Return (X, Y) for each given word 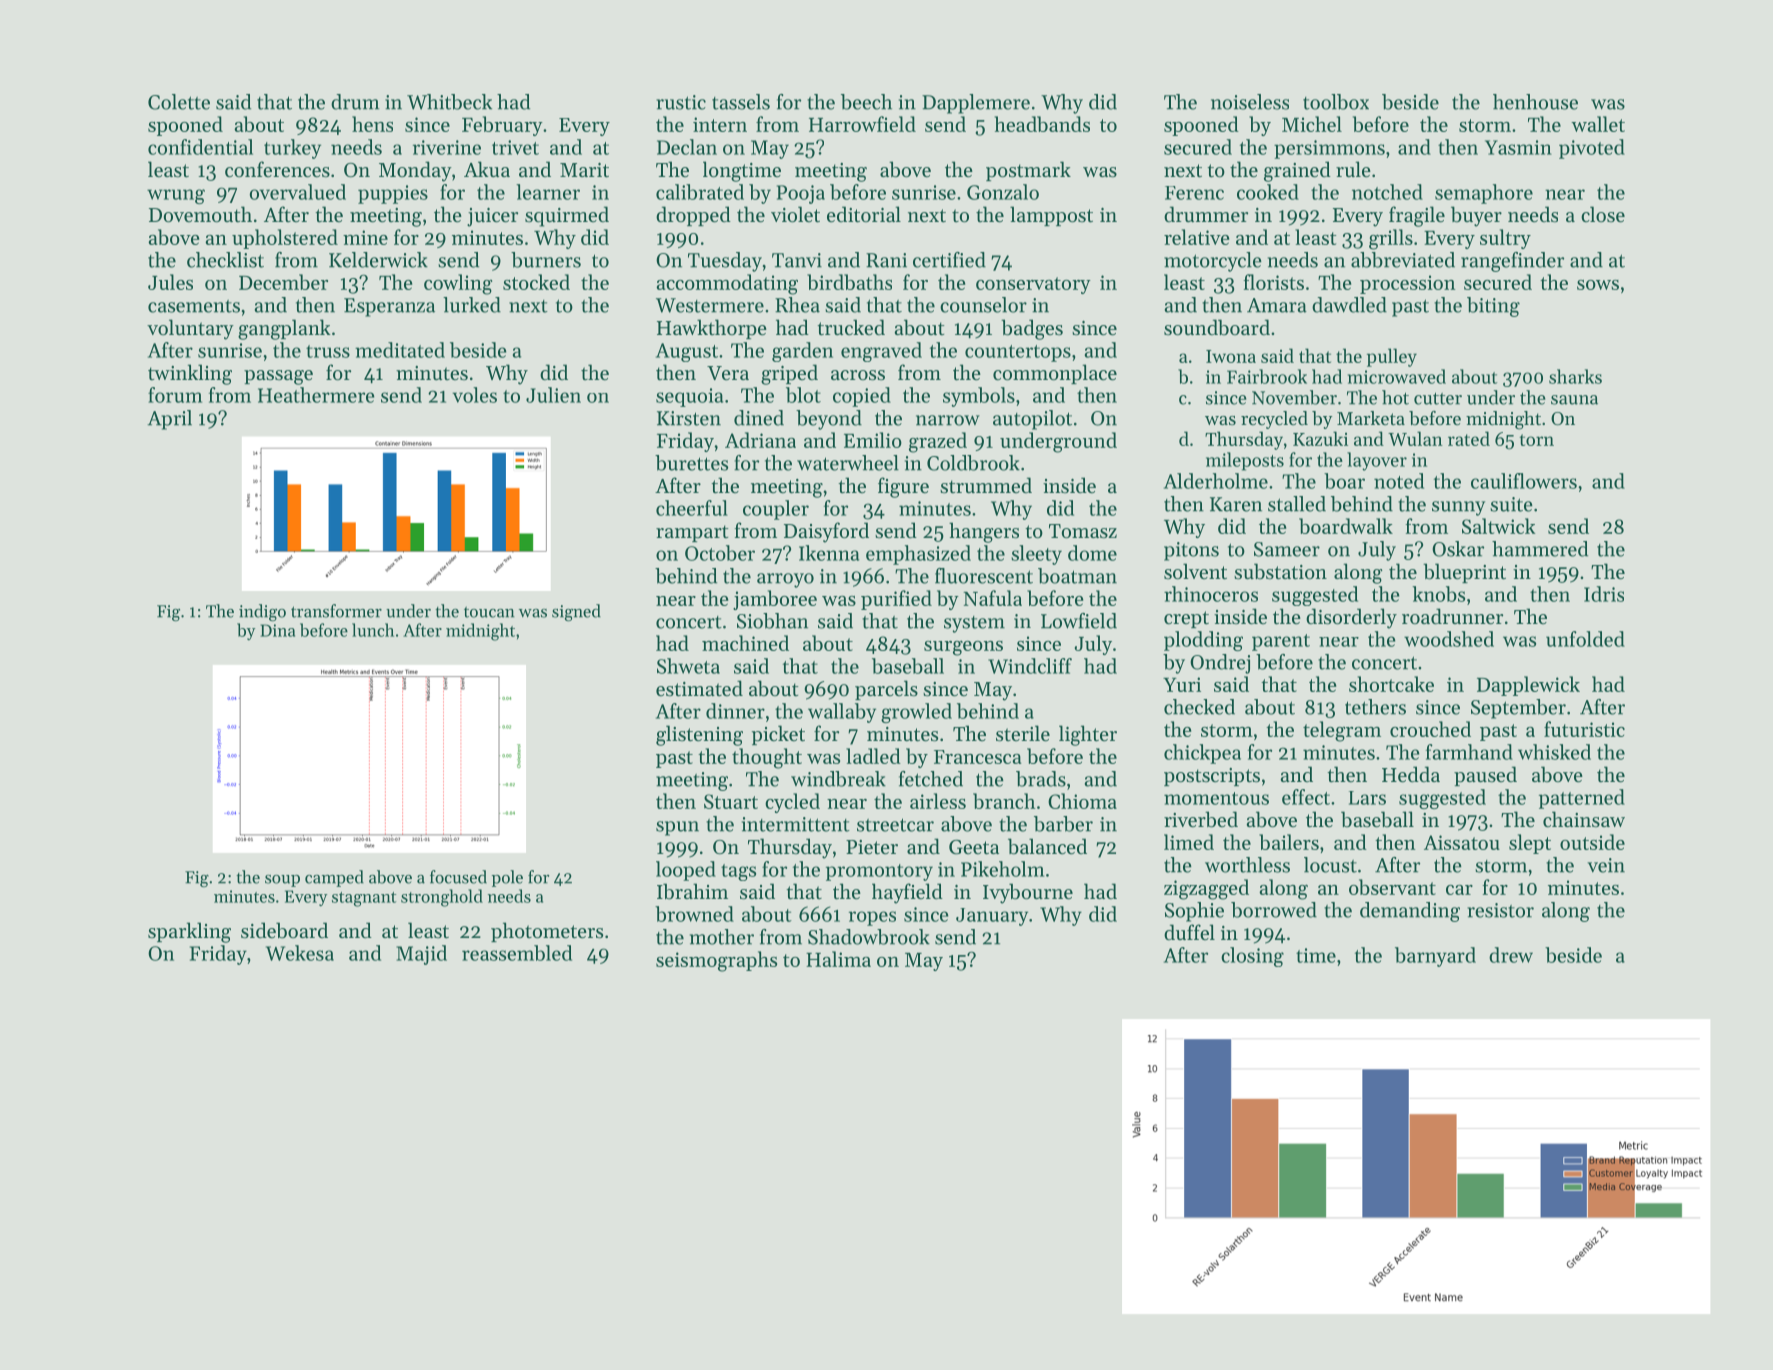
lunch (373, 630)
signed (576, 612)
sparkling (189, 932)
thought (767, 758)
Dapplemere (976, 104)
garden (802, 352)
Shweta (688, 666)
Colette (179, 102)
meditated (400, 350)
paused (1485, 776)
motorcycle (1213, 262)
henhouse (1535, 102)
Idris (1604, 594)
